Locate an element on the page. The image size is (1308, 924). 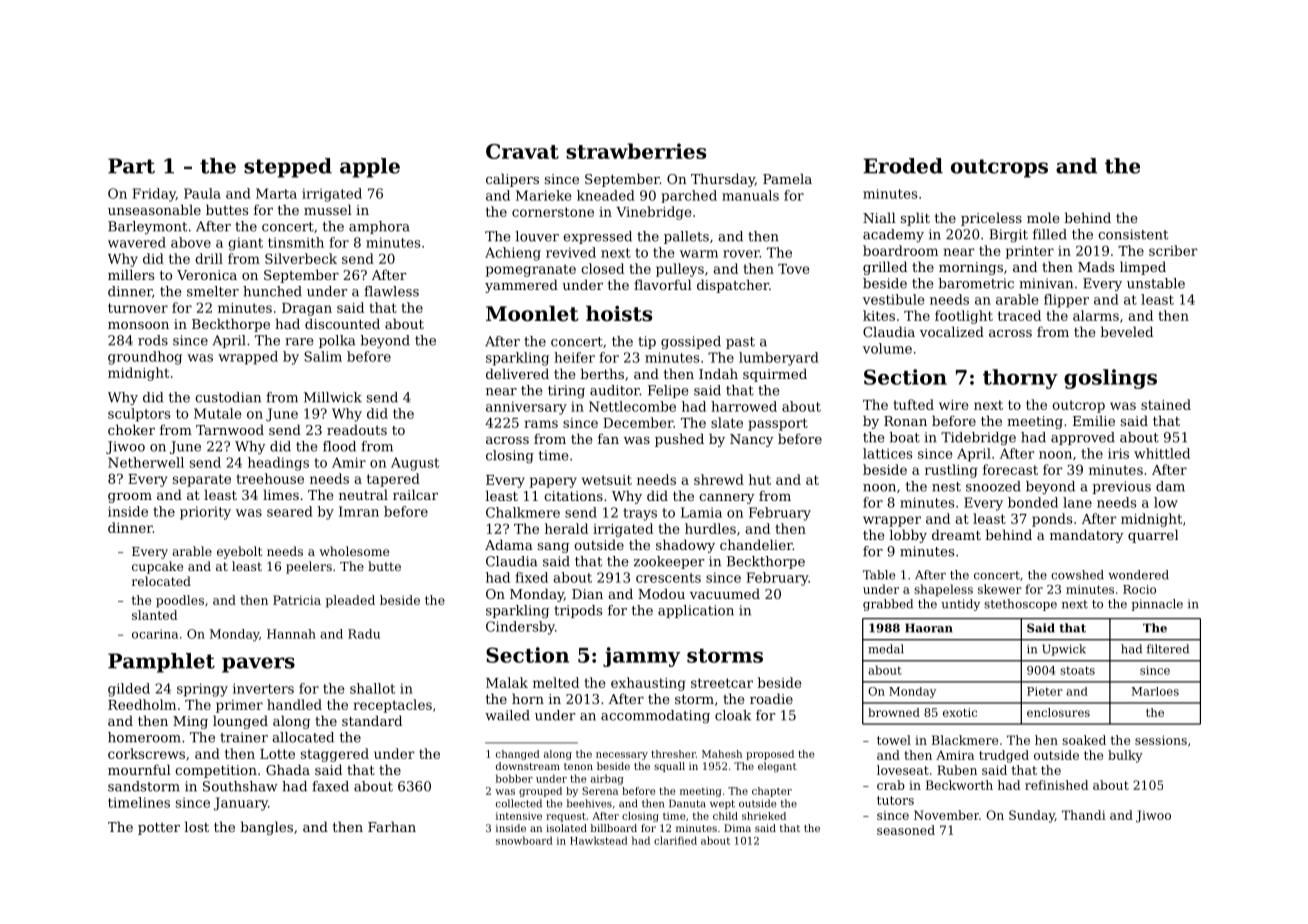
filtered is located at coordinates (1168, 649).
